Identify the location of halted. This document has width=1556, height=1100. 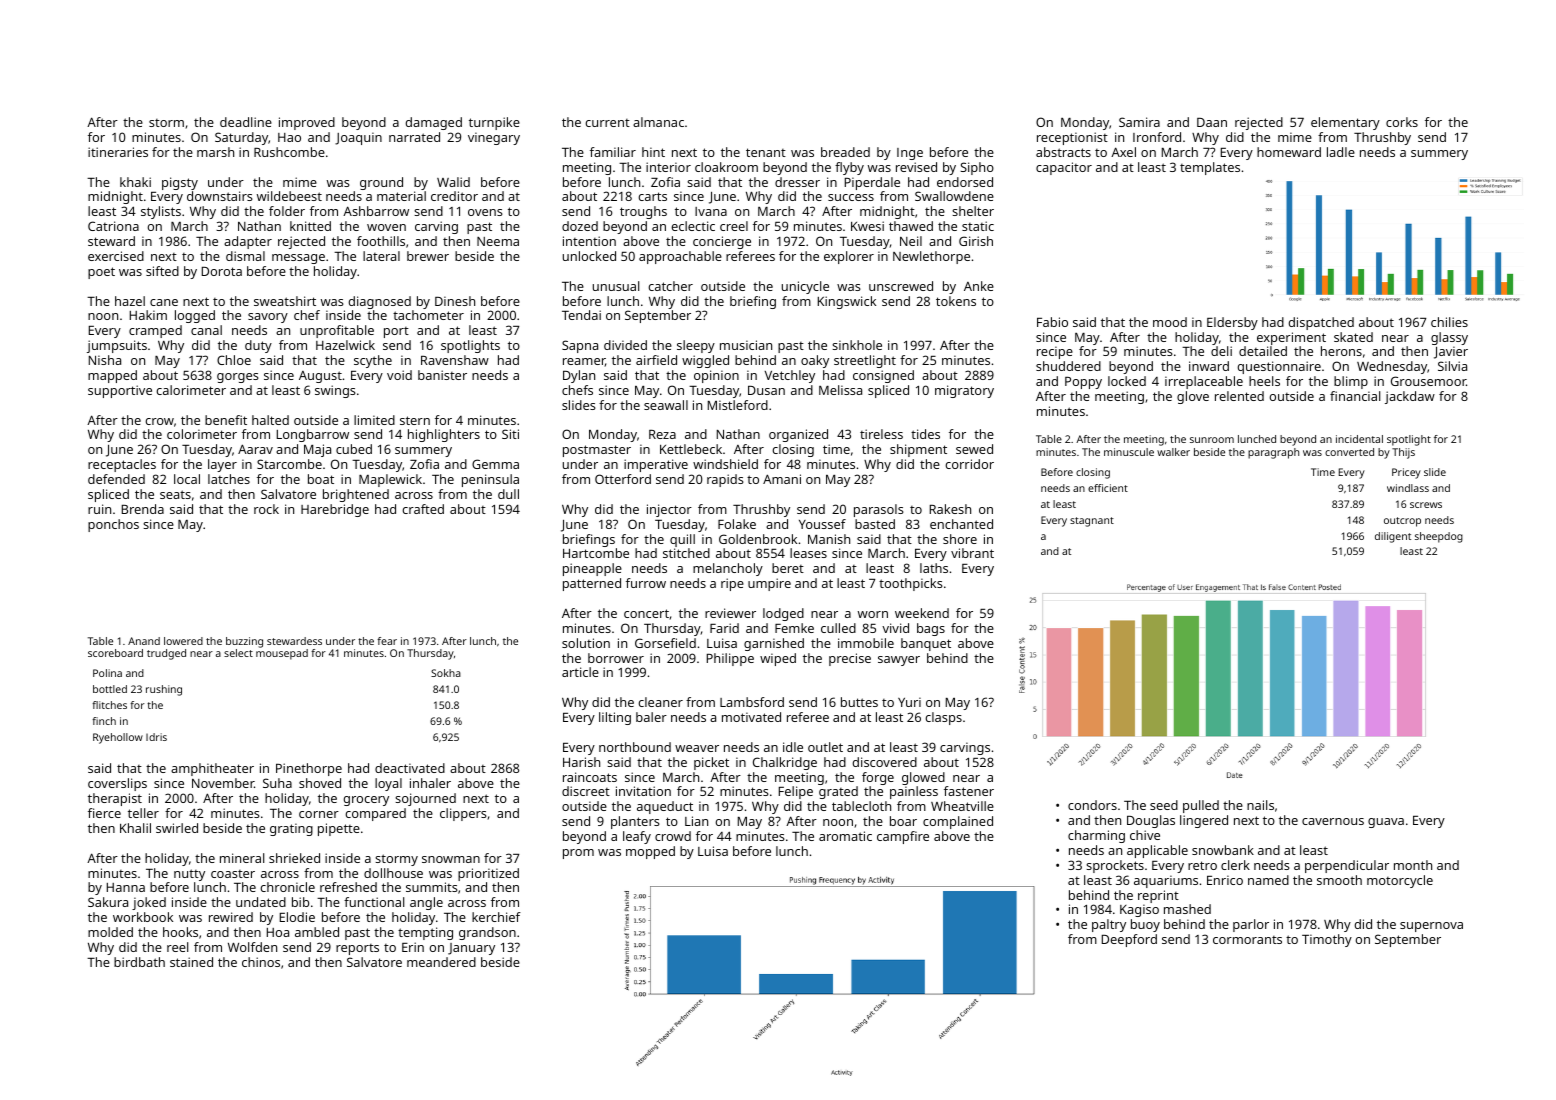
(270, 420).
